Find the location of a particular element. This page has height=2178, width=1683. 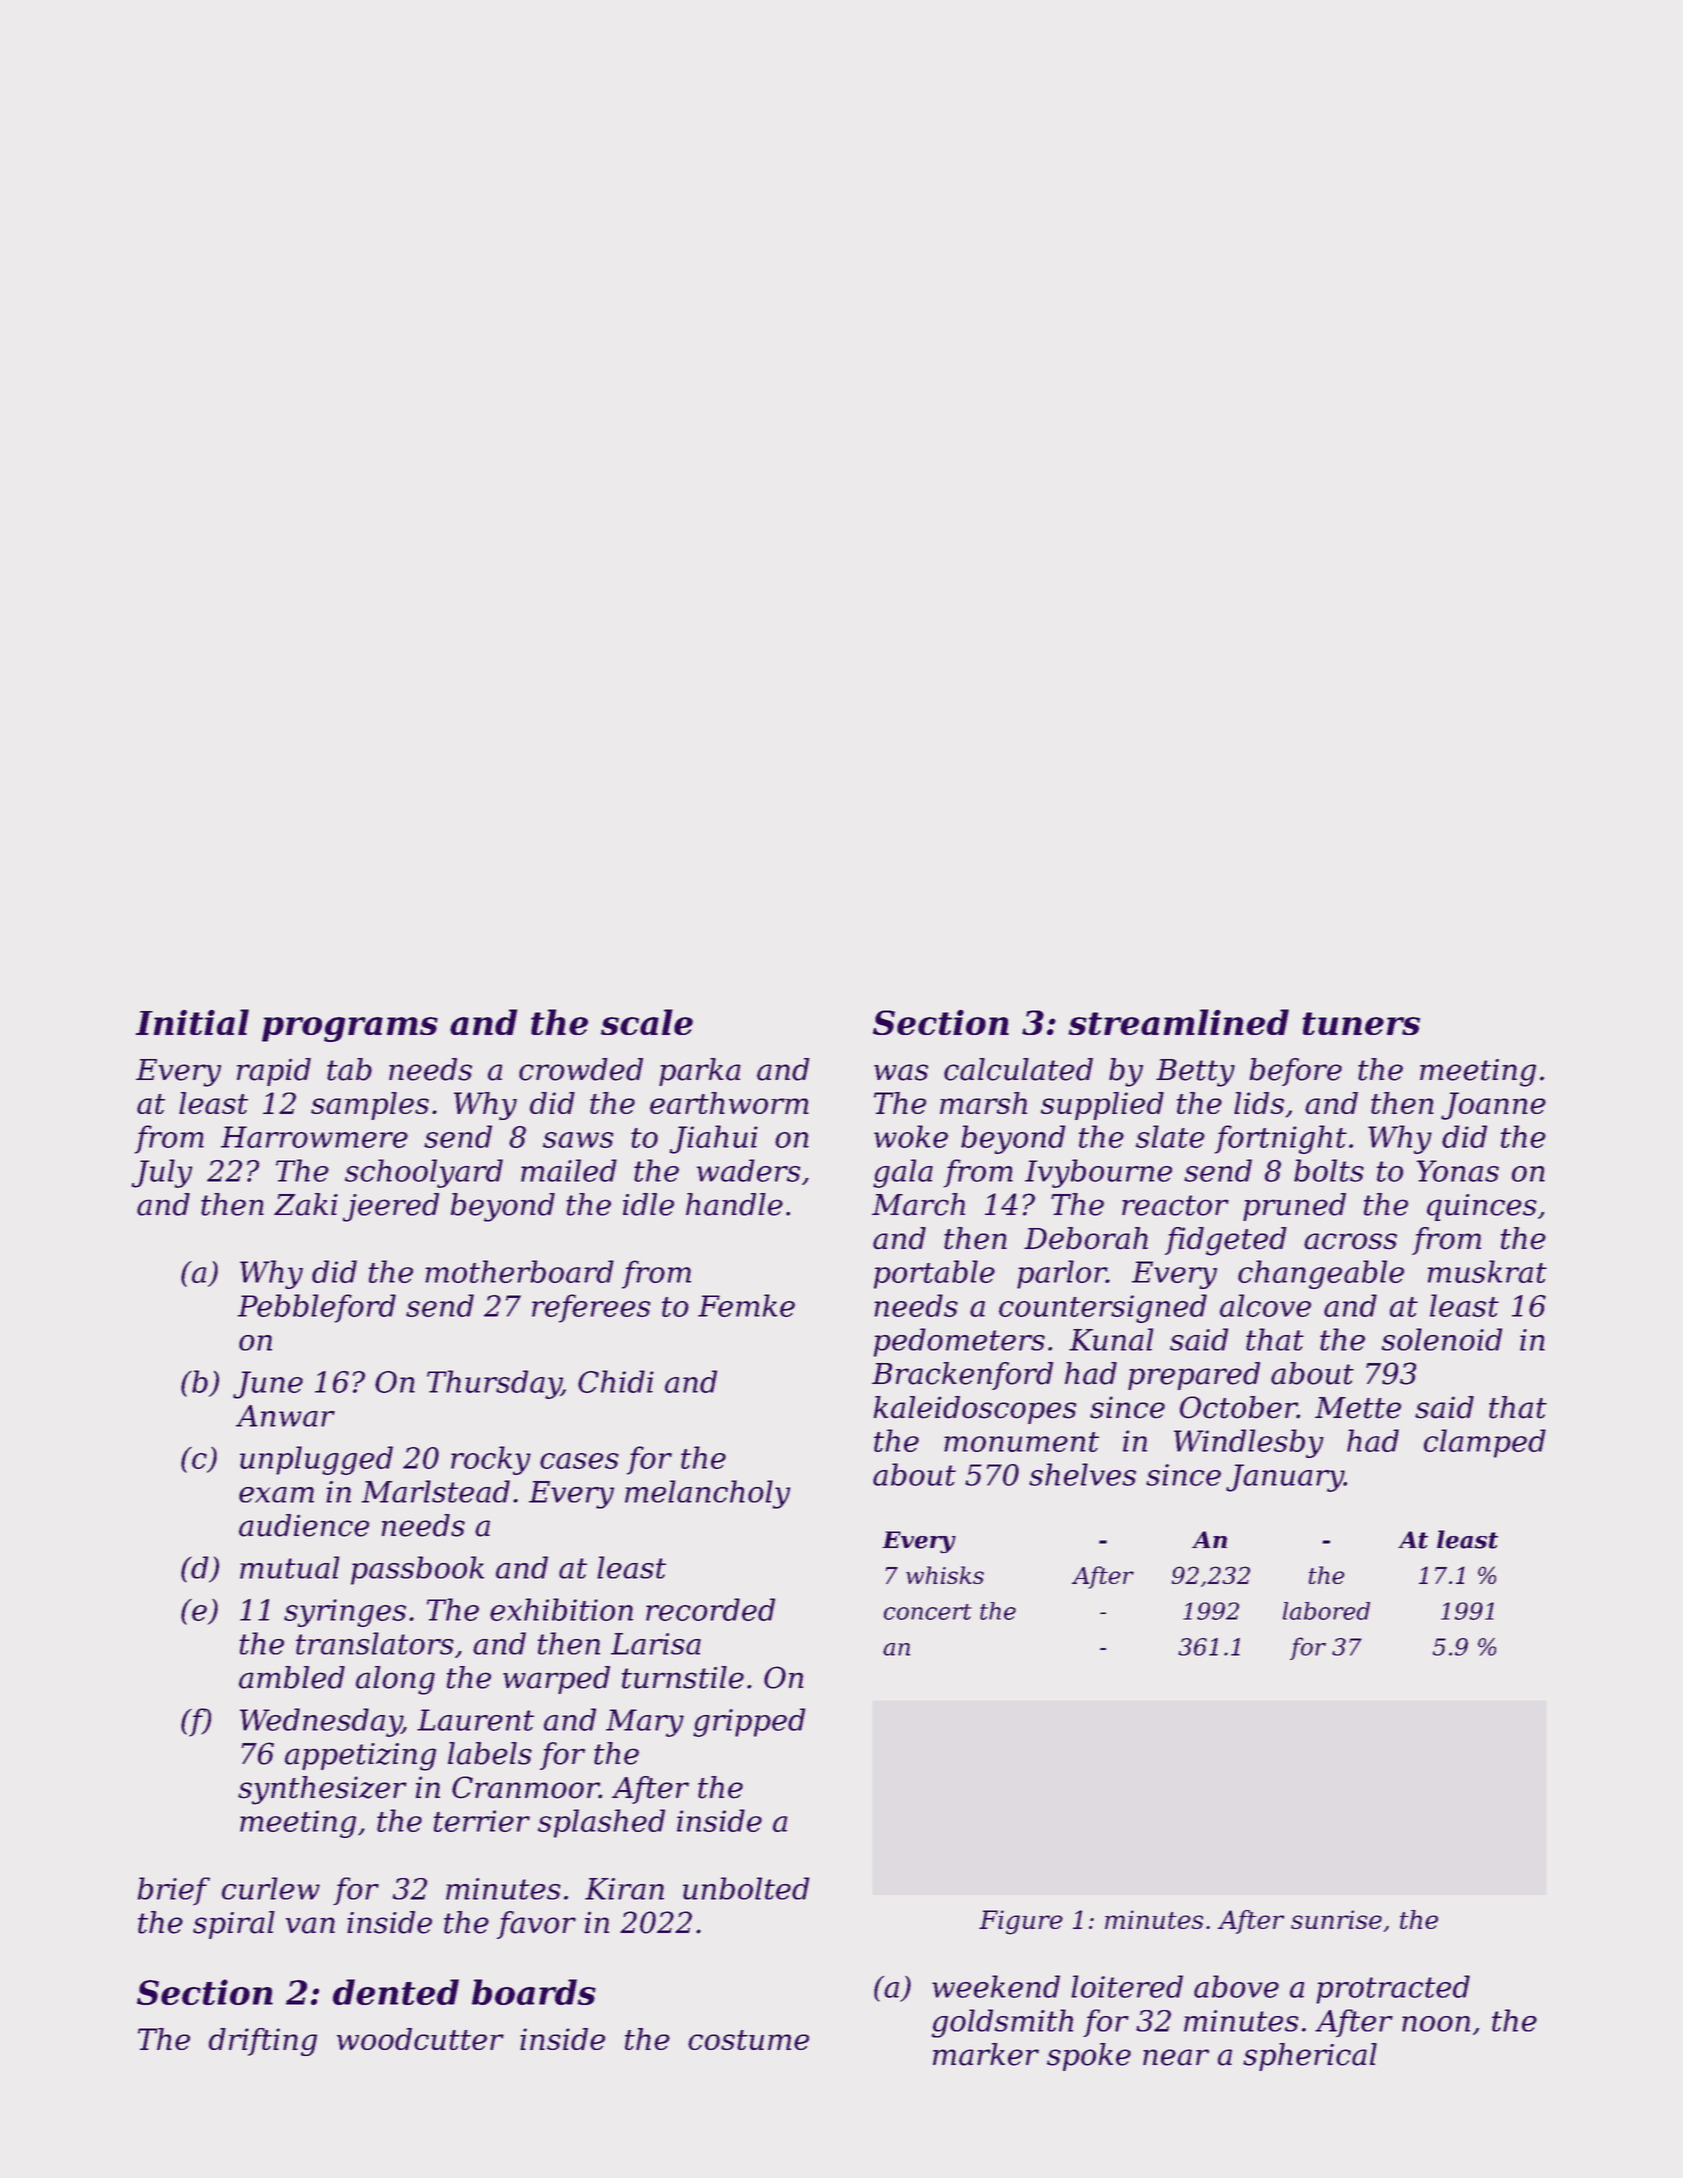

drifting is located at coordinates (263, 2042).
